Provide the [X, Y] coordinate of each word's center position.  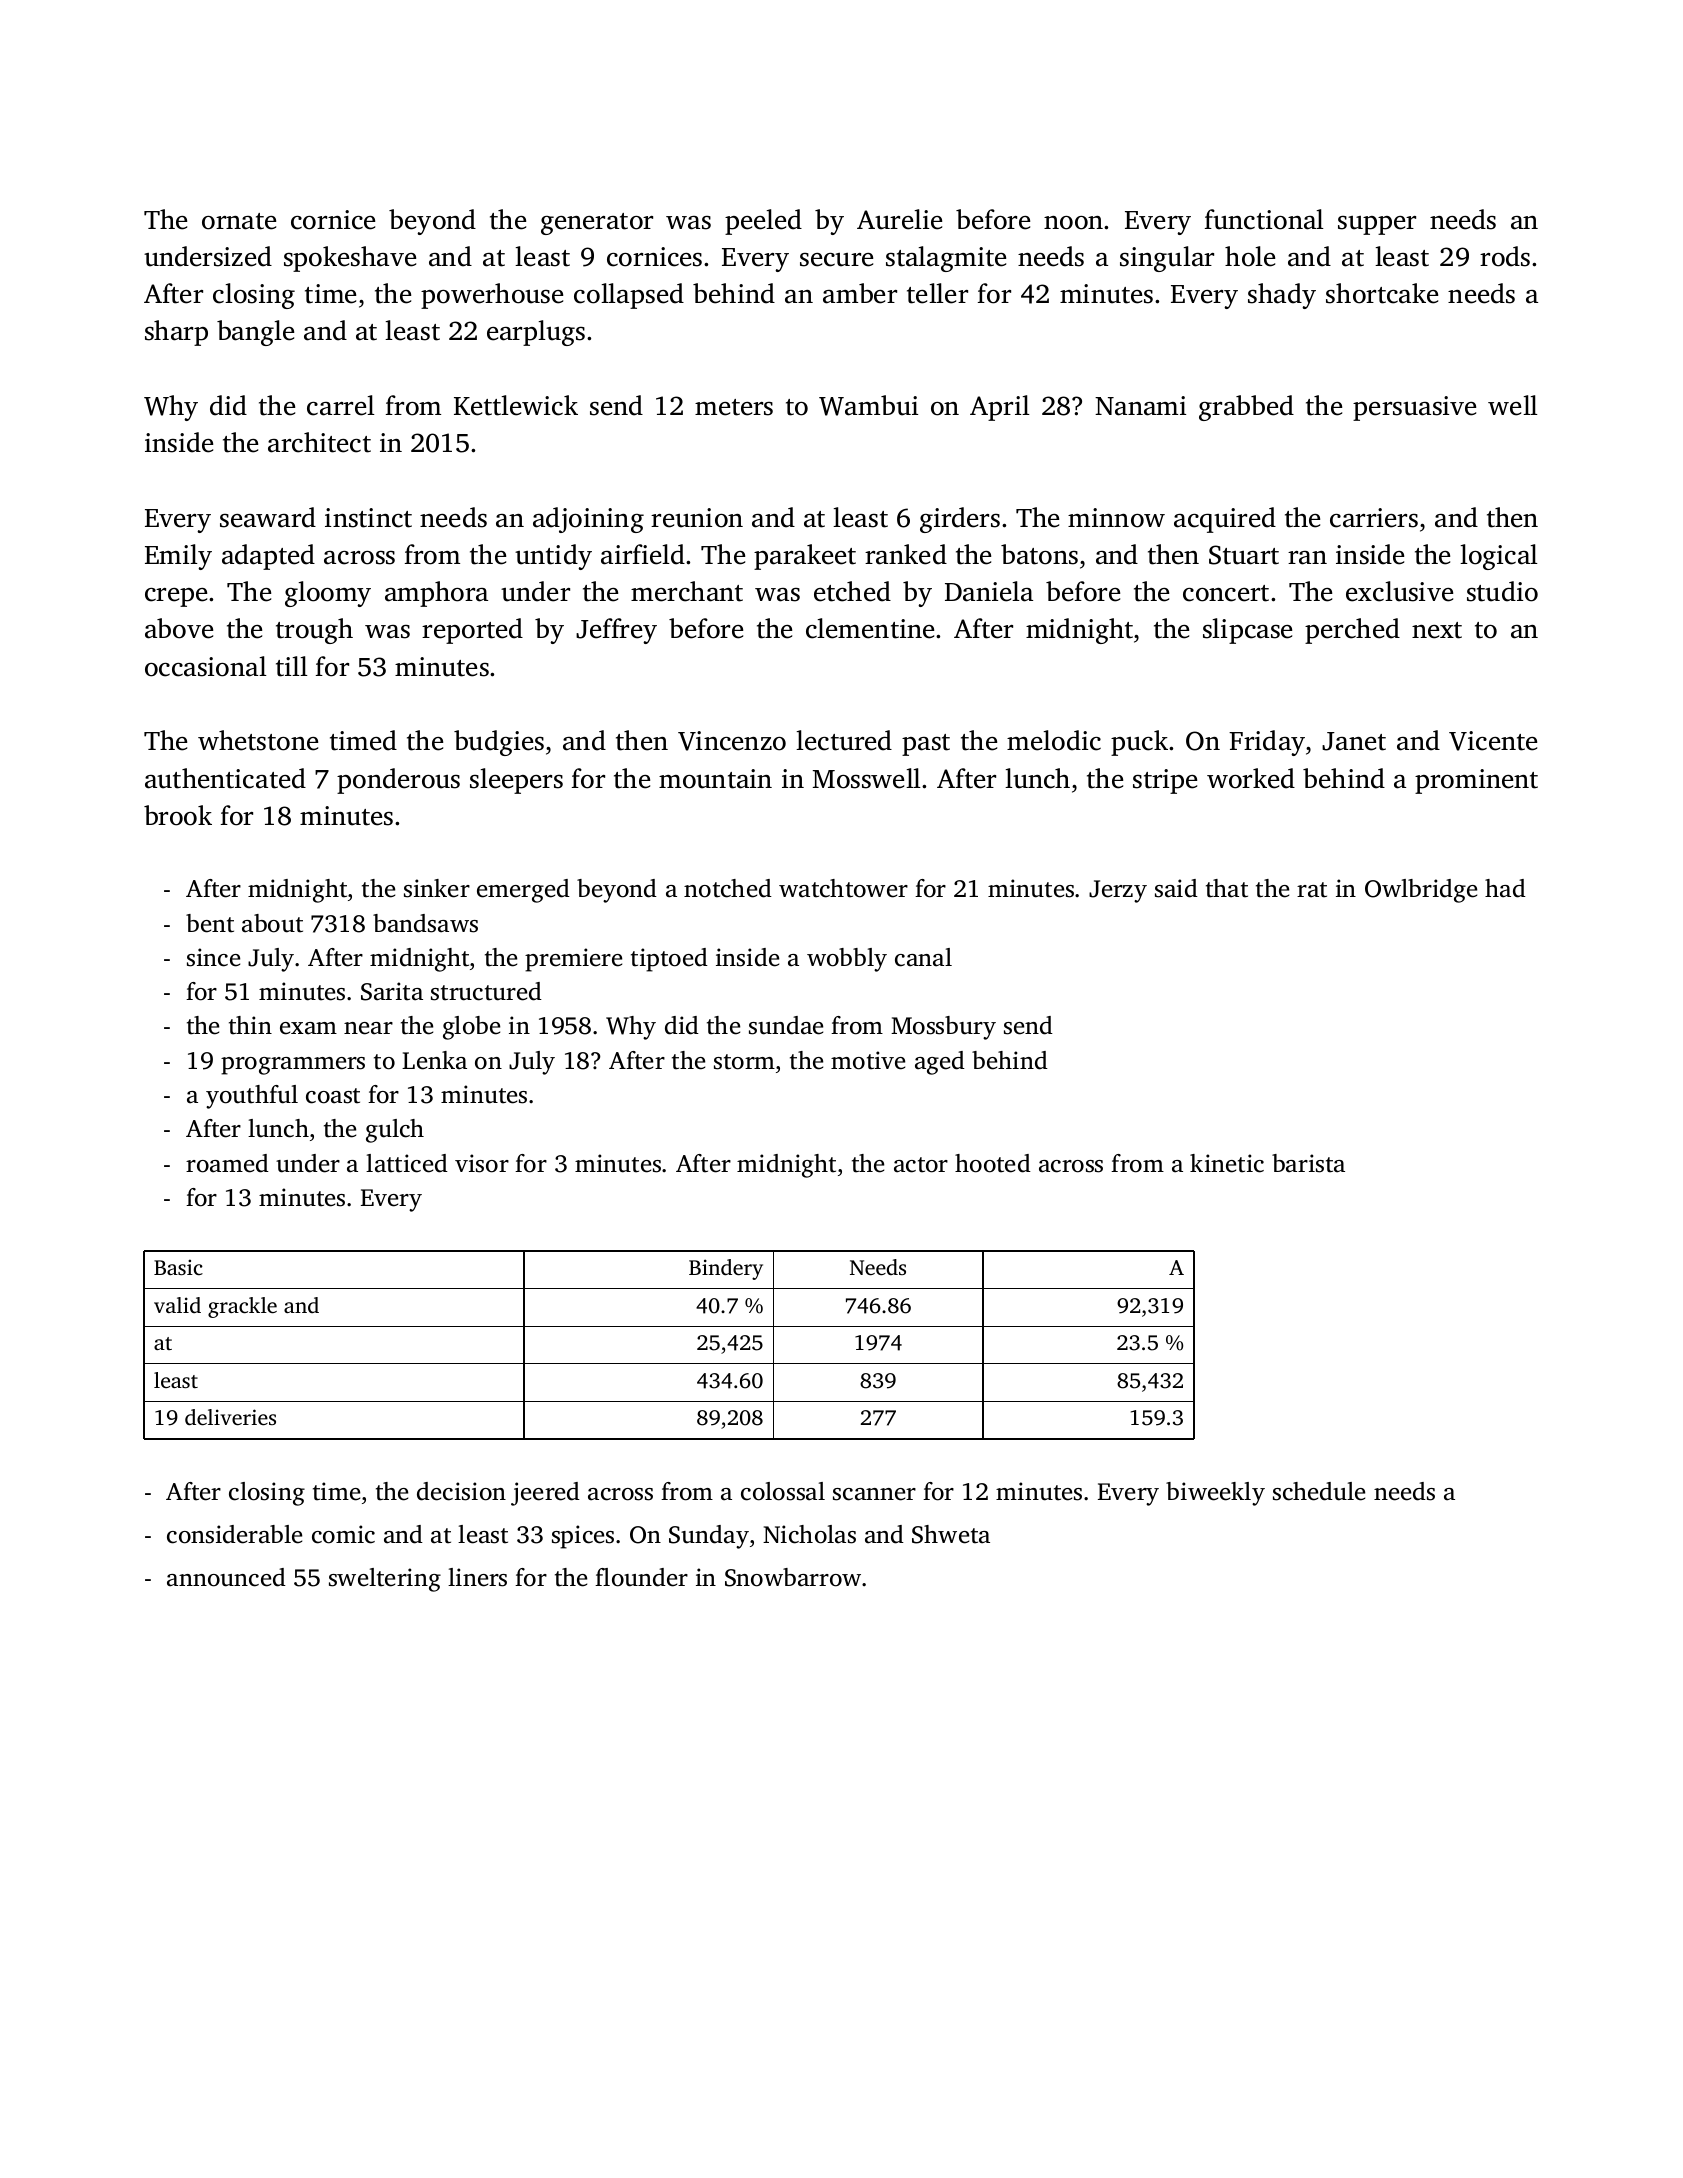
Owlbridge [1421, 891]
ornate [239, 221]
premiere [573, 960]
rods [1505, 256]
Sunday [709, 1537]
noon [1073, 223]
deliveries [230, 1417]
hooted [993, 1163]
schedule [1319, 1491]
